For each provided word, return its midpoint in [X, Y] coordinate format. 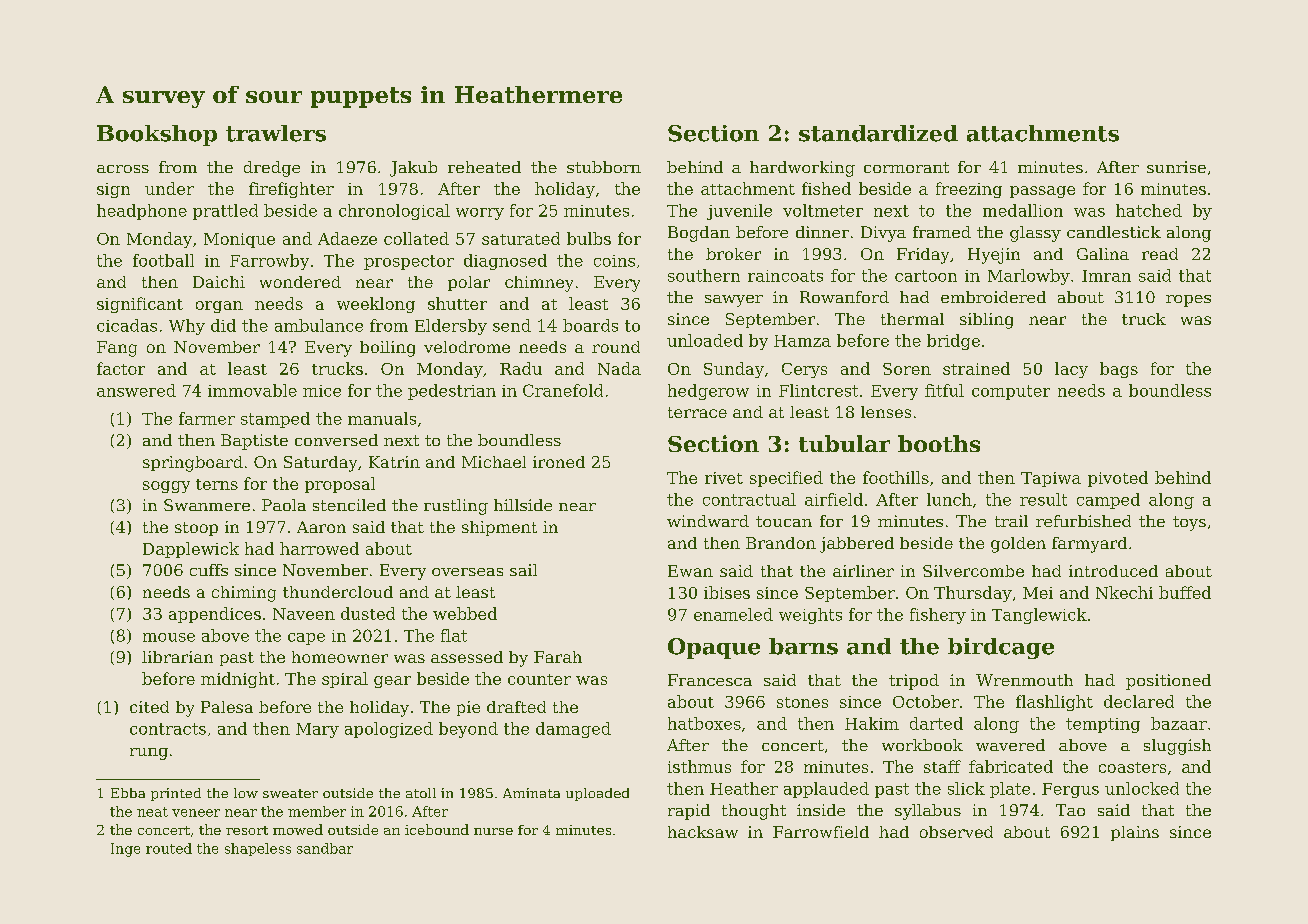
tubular [844, 443]
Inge [125, 850]
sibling [986, 321]
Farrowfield [821, 832]
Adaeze [347, 238]
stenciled [349, 505]
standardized [878, 133]
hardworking [802, 169]
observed [956, 832]
